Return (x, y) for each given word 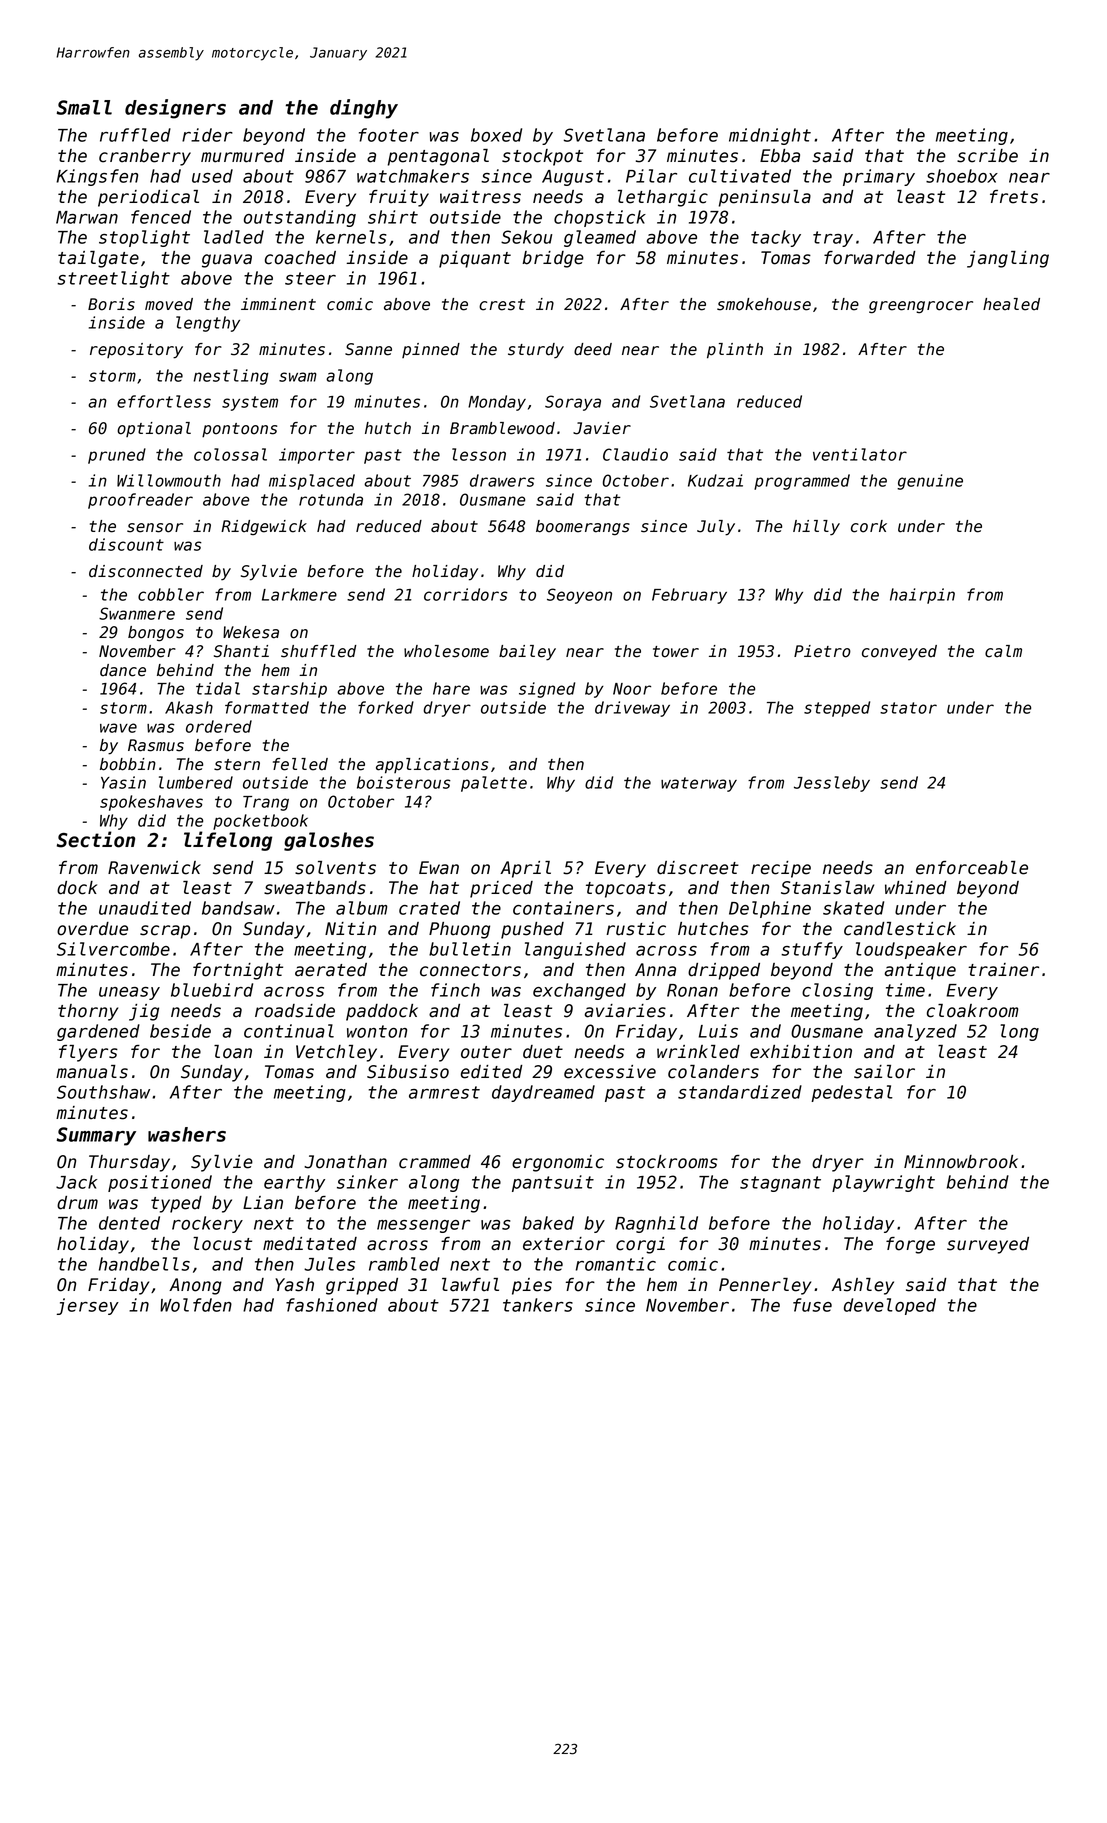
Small (84, 107)
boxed (496, 135)
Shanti (241, 651)
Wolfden (196, 1305)
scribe (987, 156)
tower (676, 652)
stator (908, 708)
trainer (1003, 970)
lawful (470, 1285)
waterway (699, 784)
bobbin (128, 764)
